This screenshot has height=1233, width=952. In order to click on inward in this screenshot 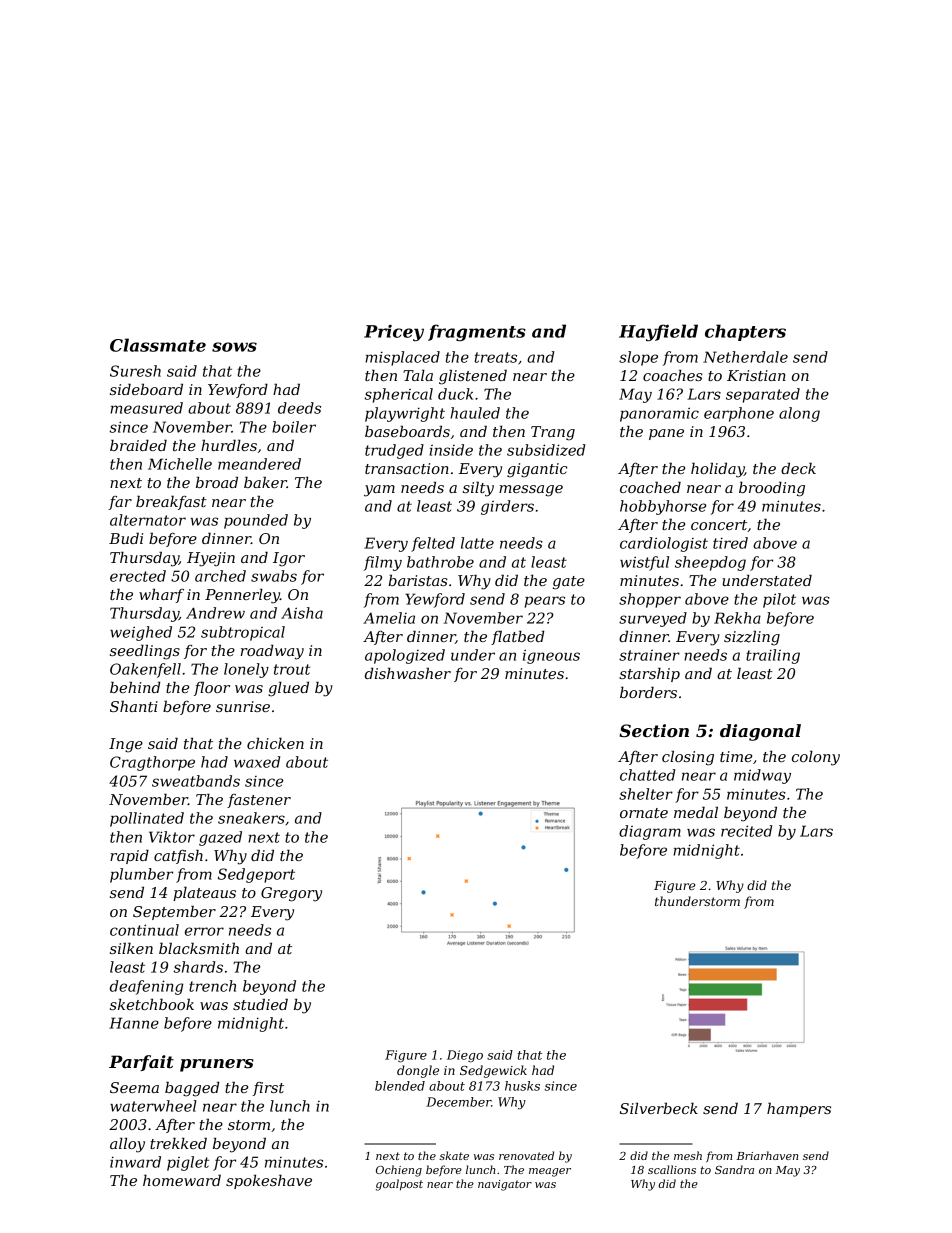, I will do `click(135, 1162)`.
